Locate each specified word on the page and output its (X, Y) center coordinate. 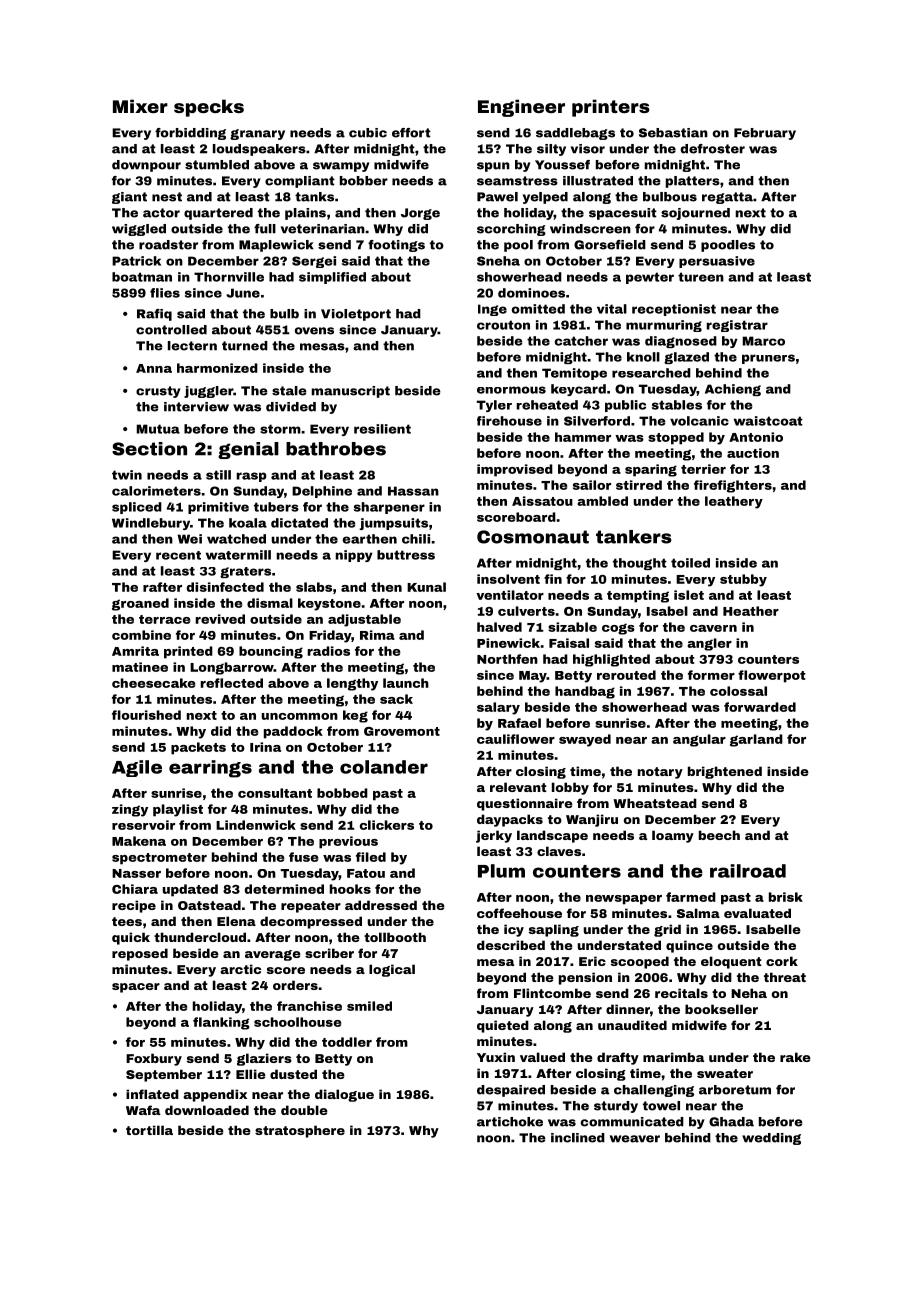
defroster (713, 149)
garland (756, 740)
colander (384, 767)
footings (396, 246)
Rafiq (154, 315)
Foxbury (154, 1059)
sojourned (695, 214)
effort (411, 133)
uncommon (299, 716)
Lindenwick (256, 825)
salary (498, 708)
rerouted (626, 675)
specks (209, 108)
